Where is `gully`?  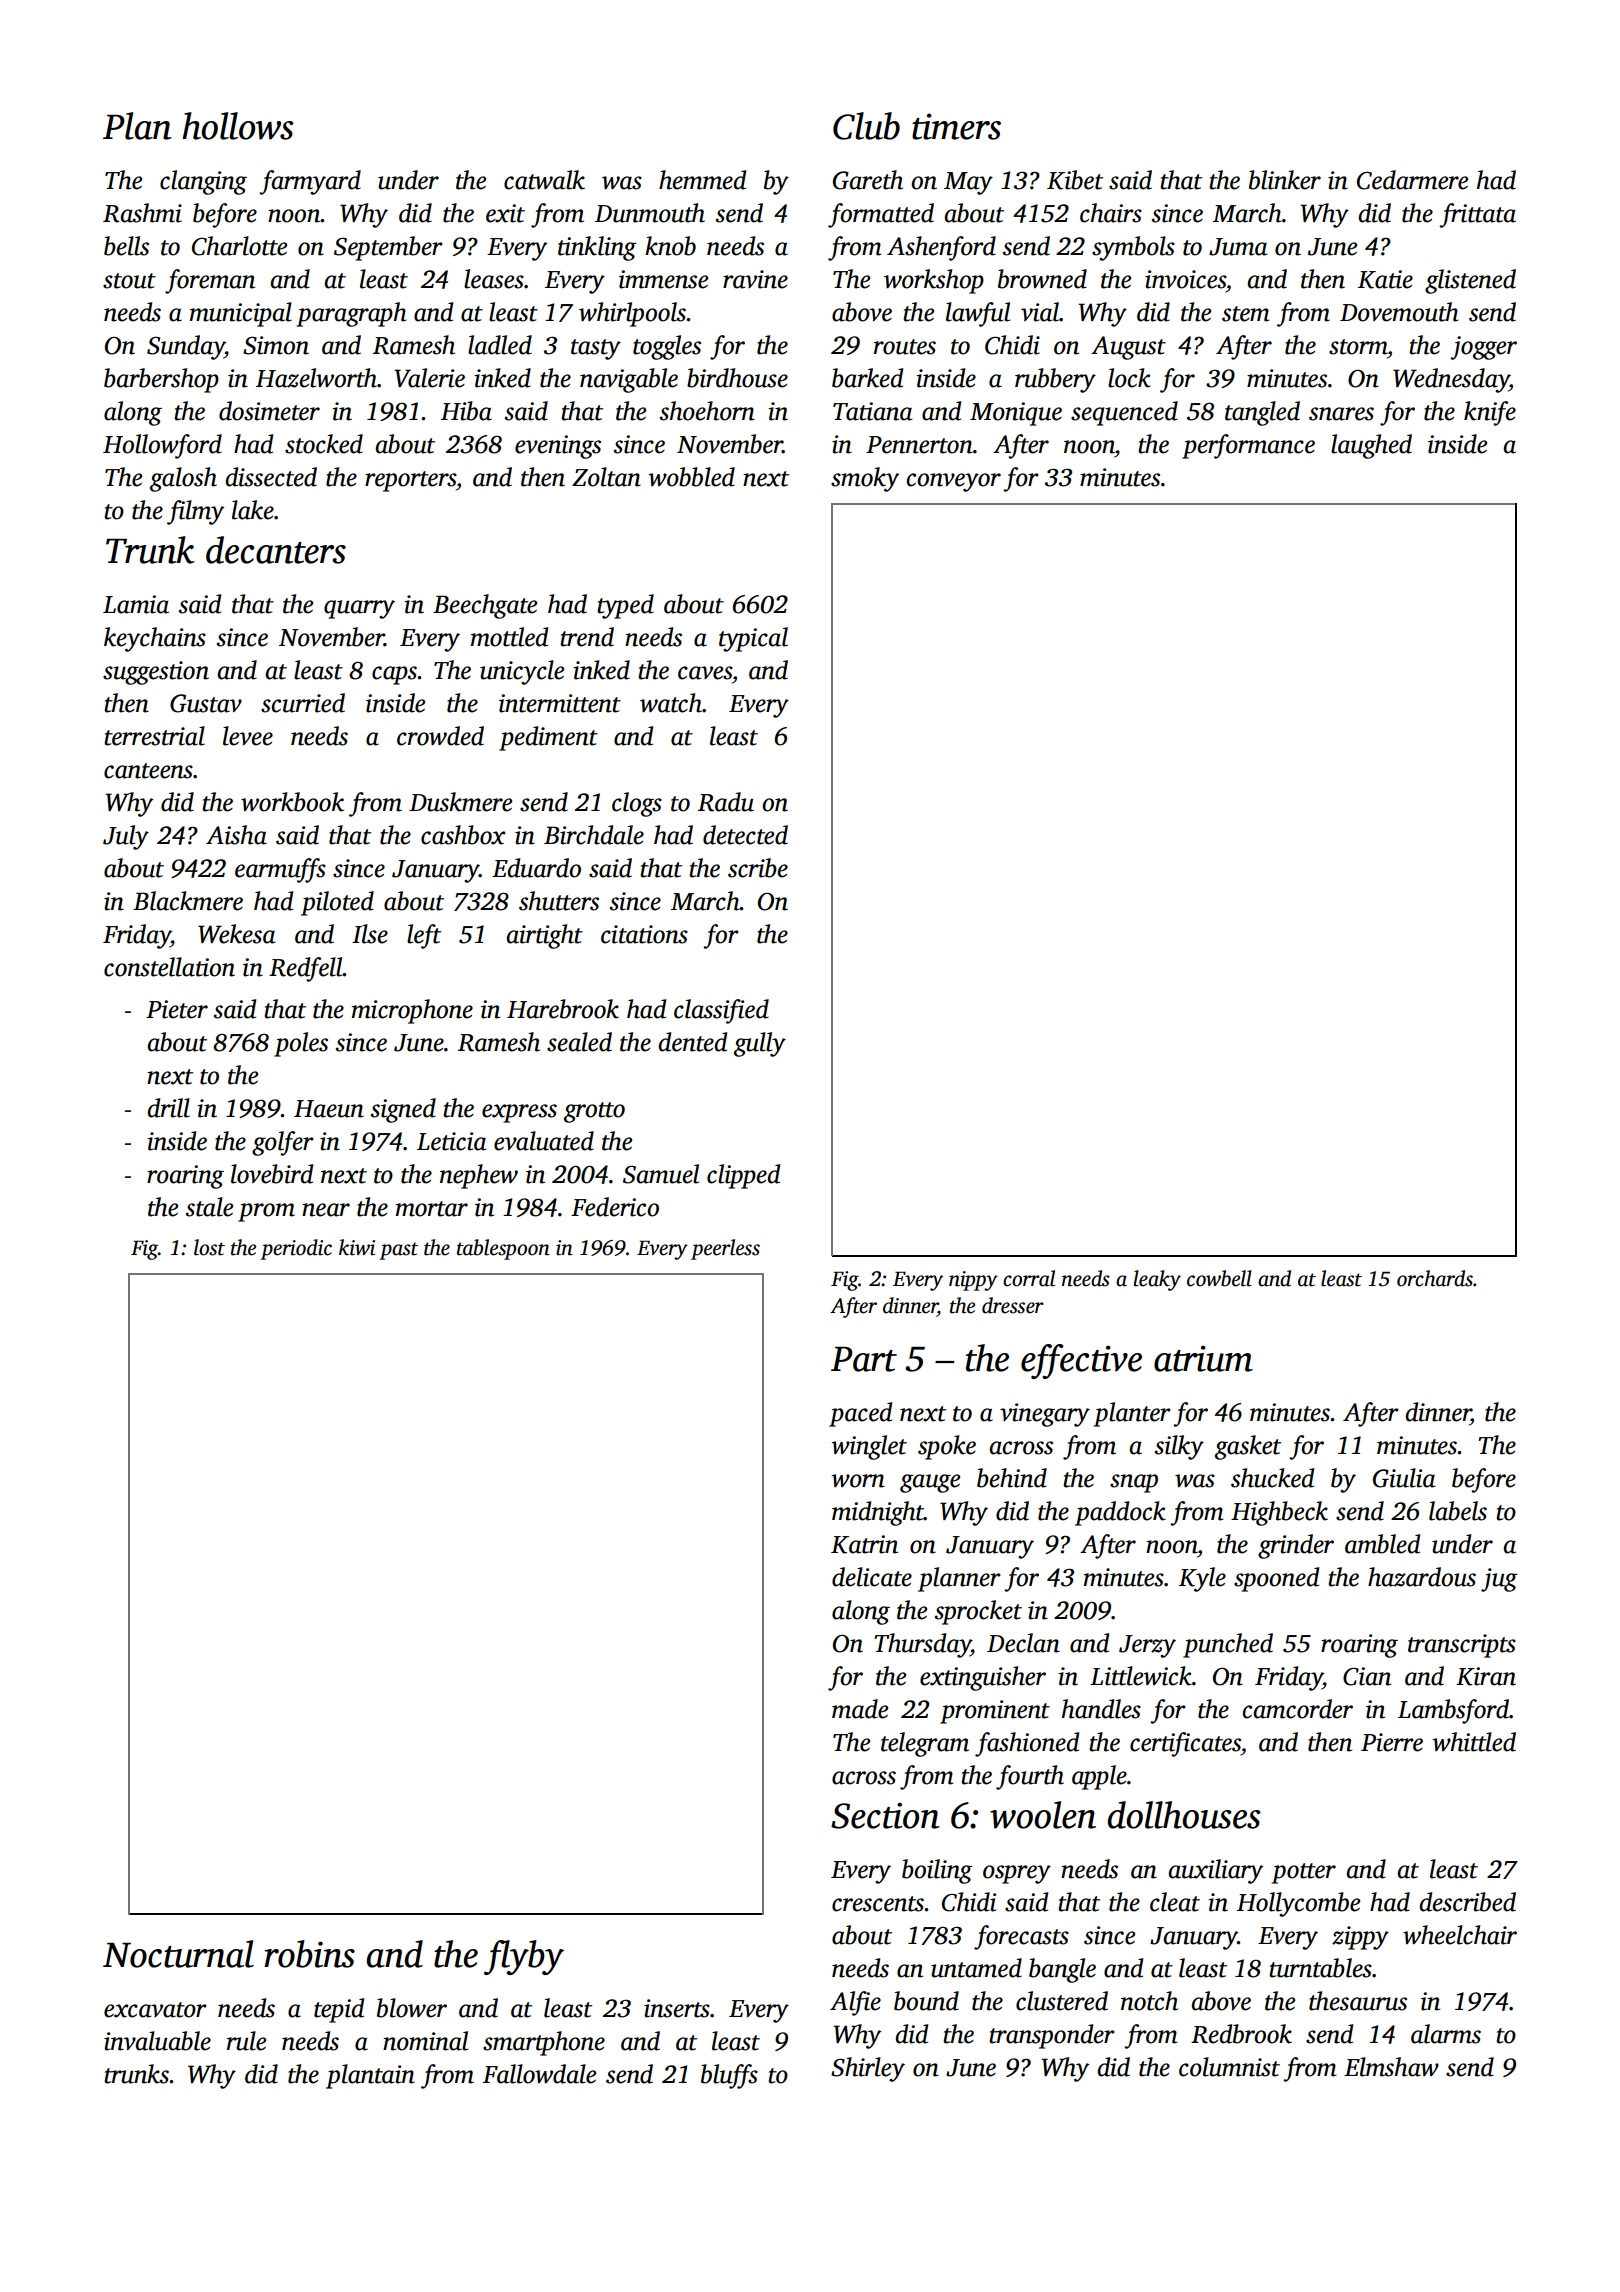 gully is located at coordinates (760, 1044).
